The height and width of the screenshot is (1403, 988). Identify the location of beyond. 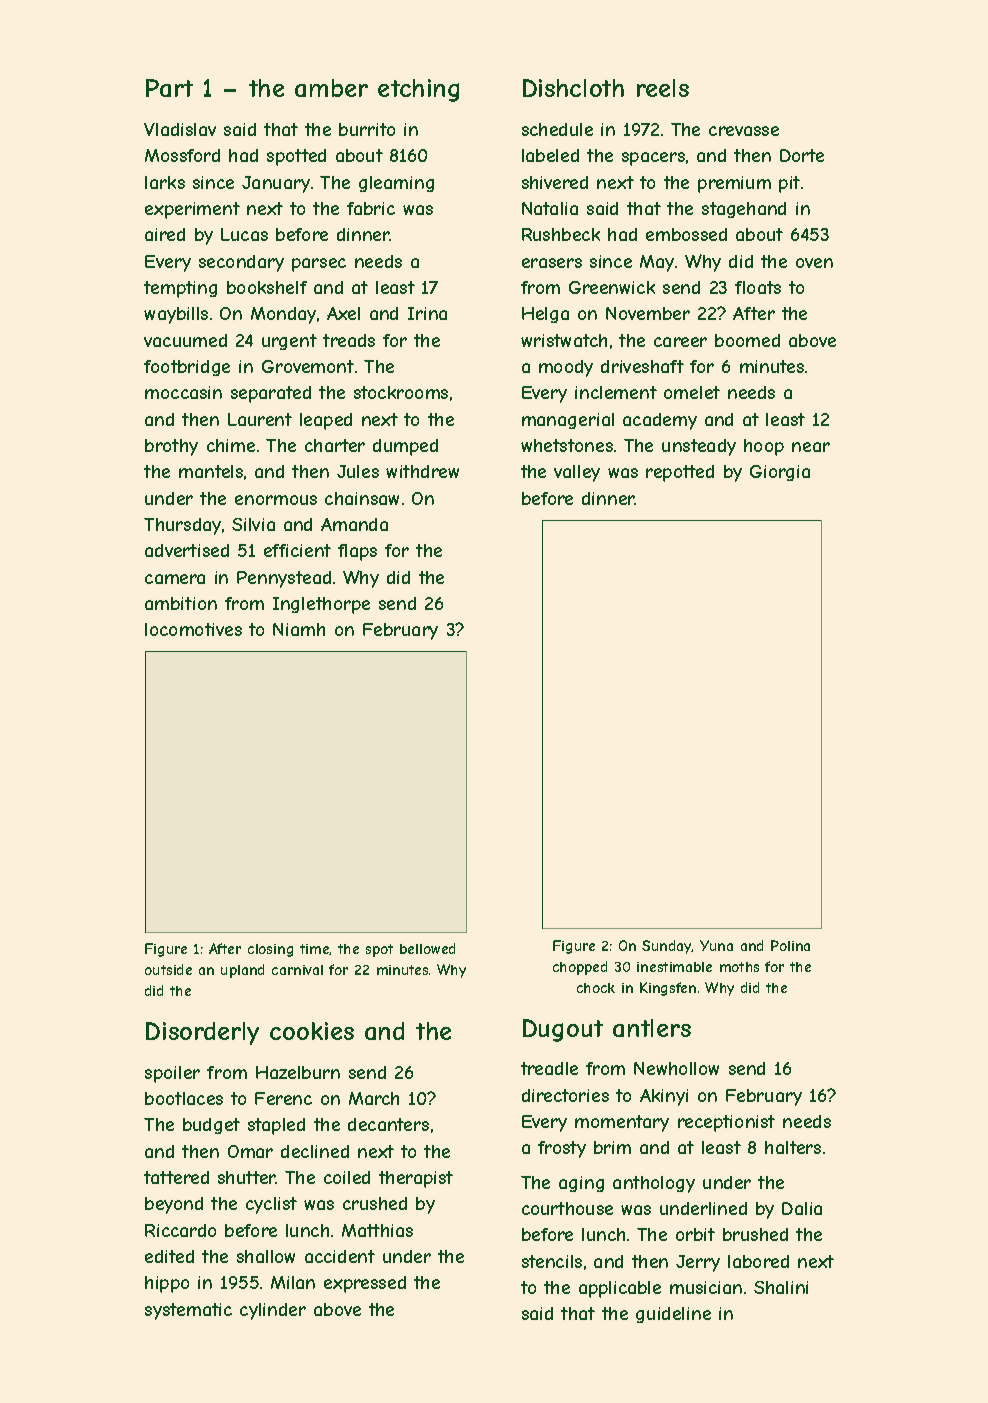
(174, 1205).
